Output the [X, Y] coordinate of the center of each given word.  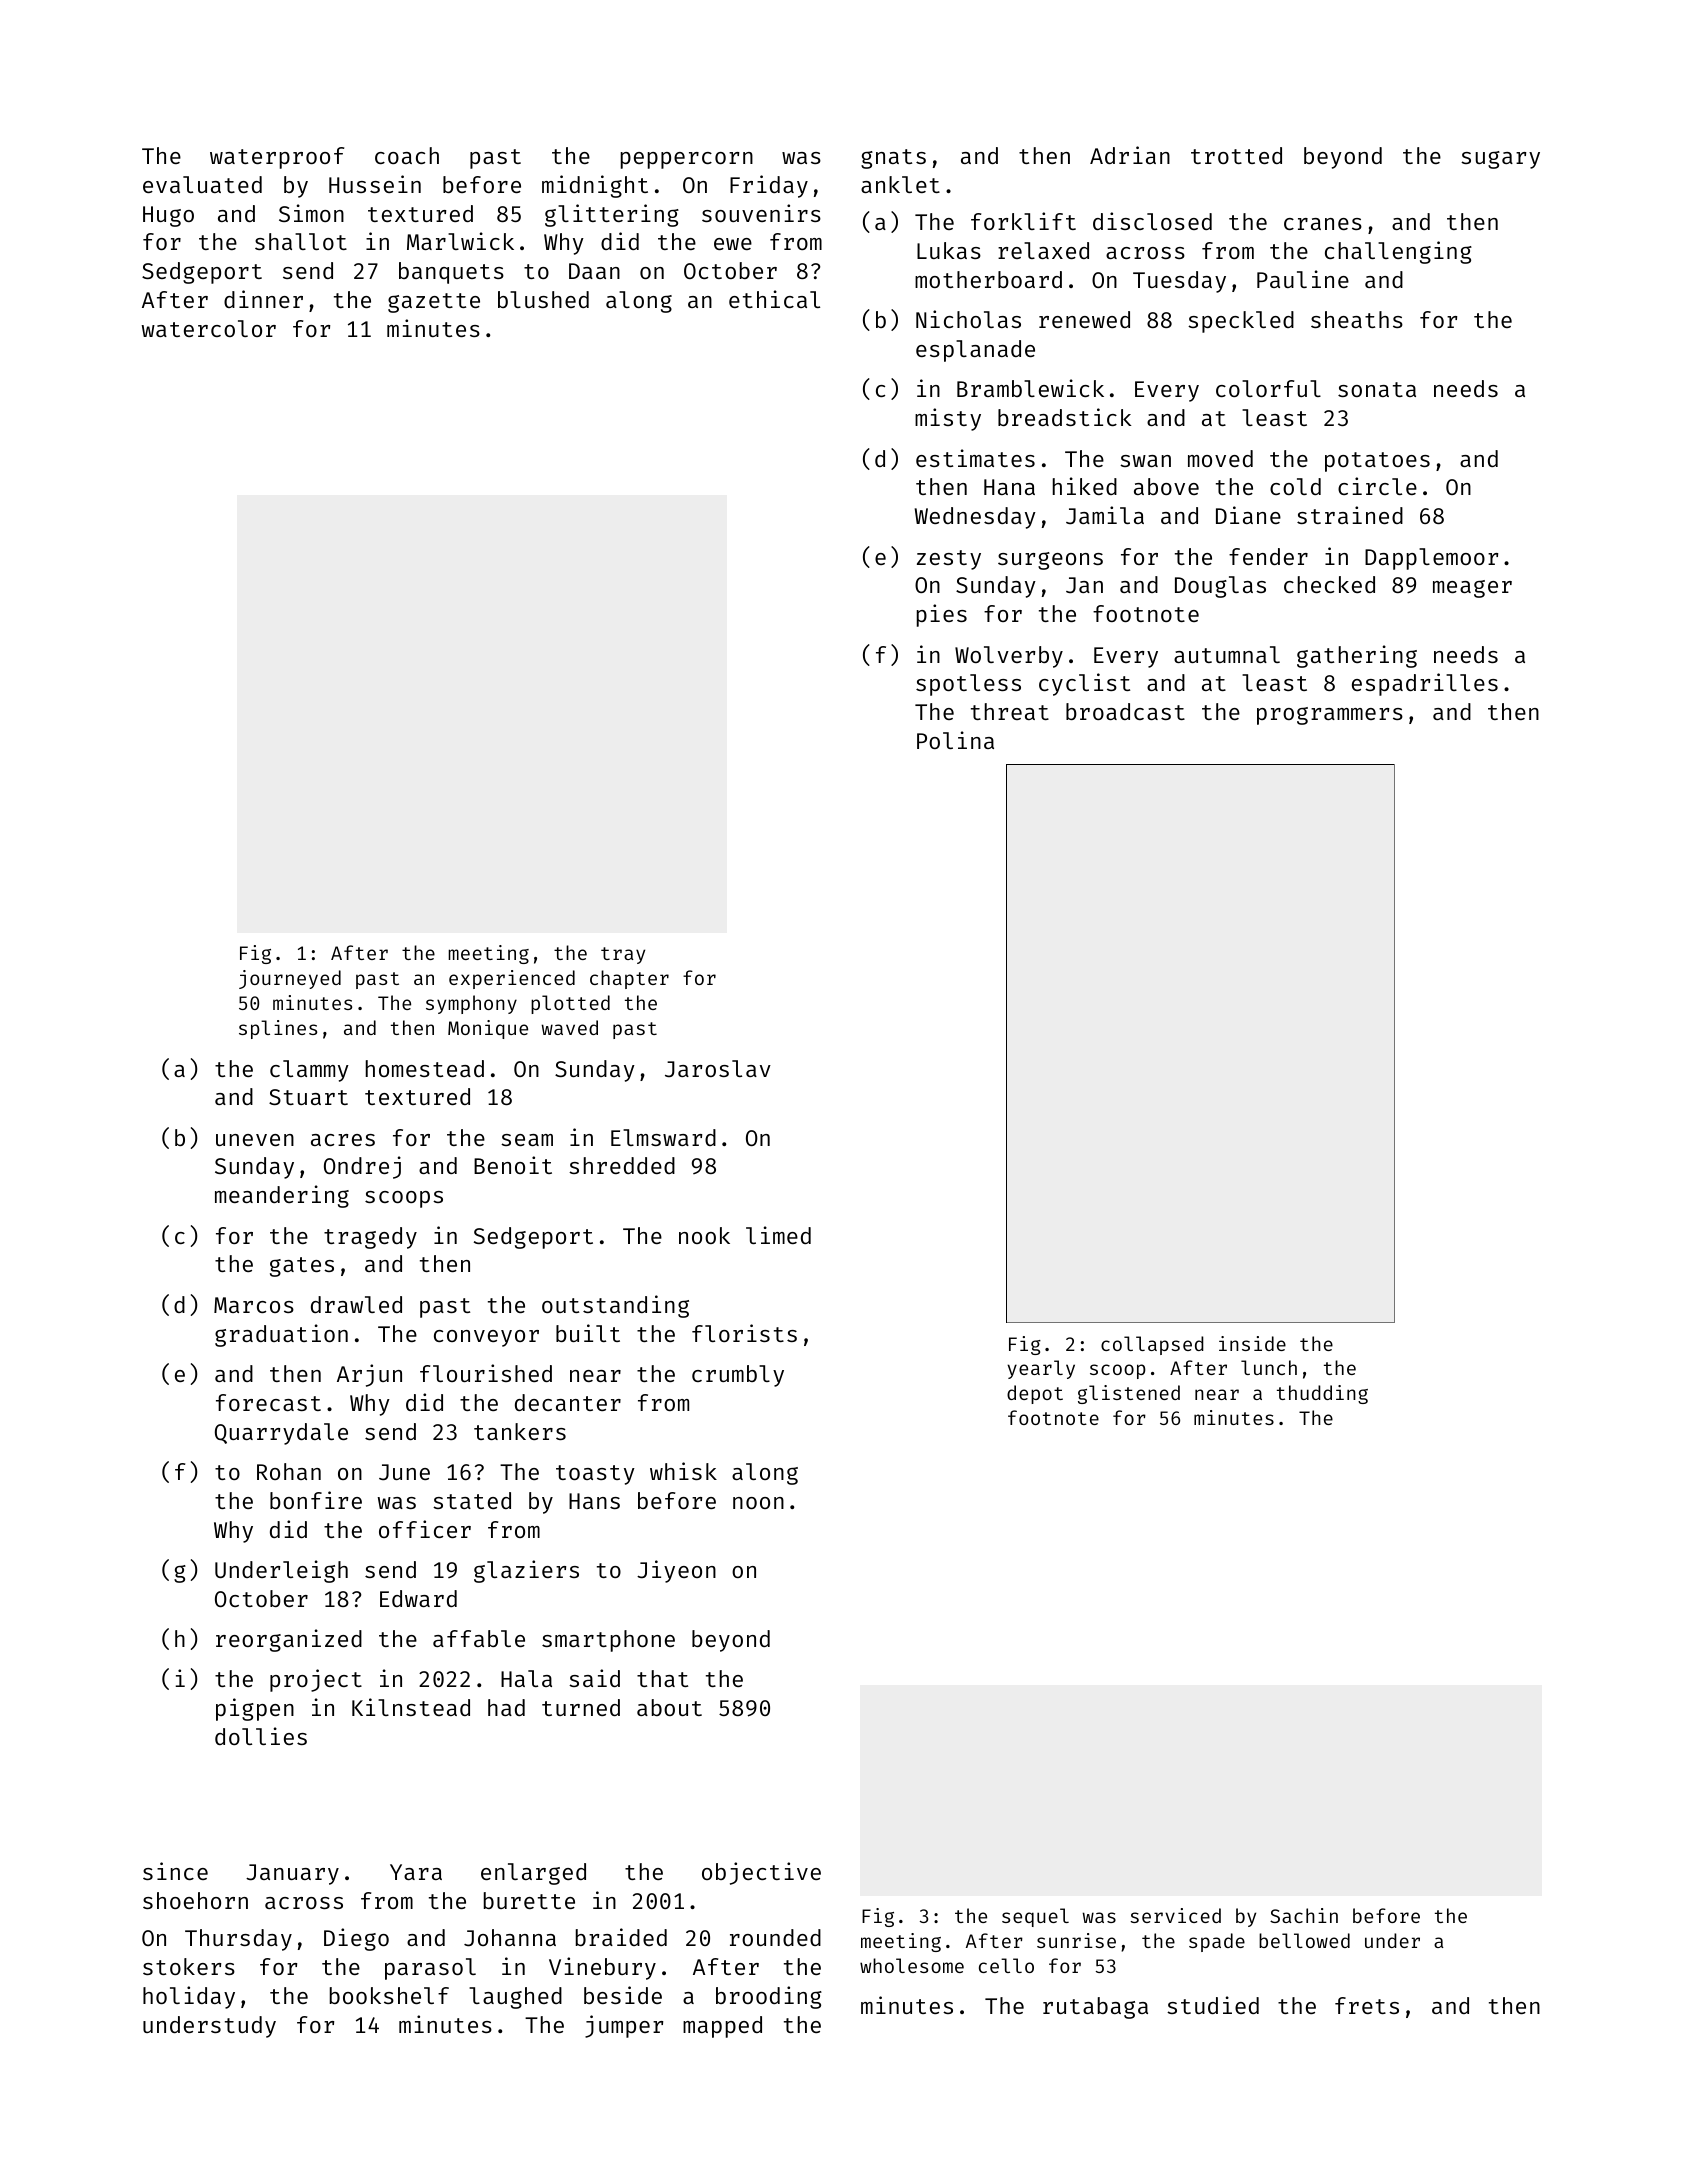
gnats [893, 159]
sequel [1035, 1917]
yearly [1041, 1369]
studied [1213, 2005]
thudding [1322, 1394]
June [404, 1472]
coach [407, 155]
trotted [1236, 155]
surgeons [1050, 561]
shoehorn [195, 1900]
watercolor [209, 328]
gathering [1357, 656]
